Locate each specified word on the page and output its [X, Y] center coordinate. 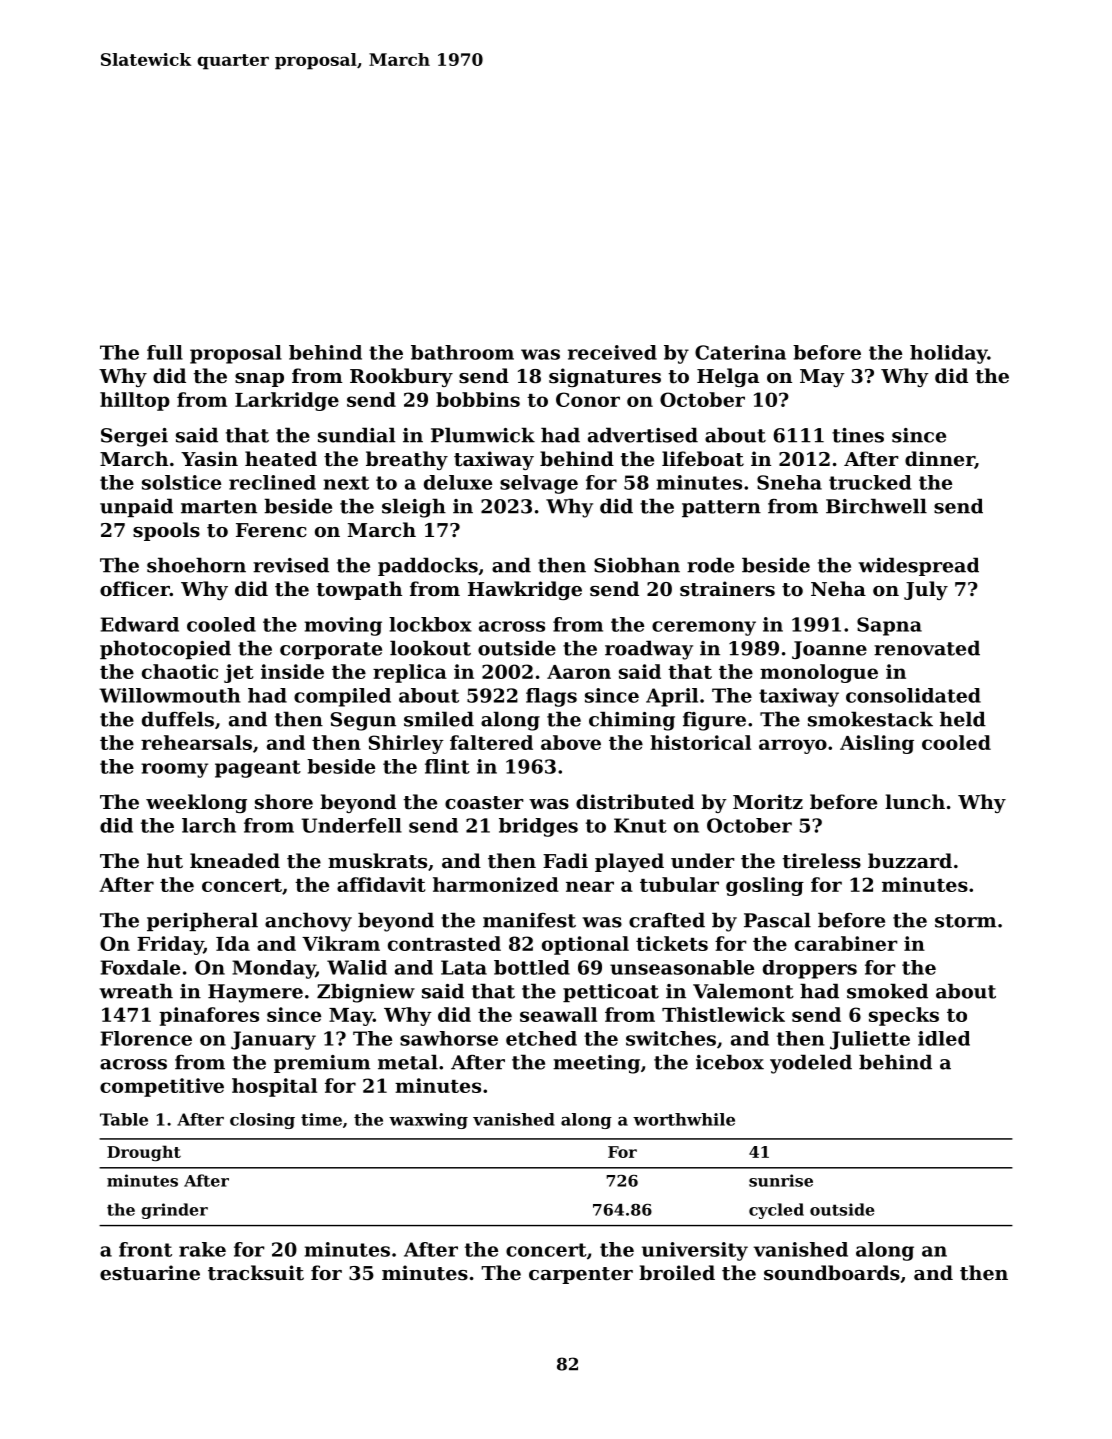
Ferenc [271, 530]
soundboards [832, 1273]
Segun [363, 721]
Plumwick [483, 435]
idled [944, 1038]
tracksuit [256, 1273]
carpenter [581, 1275]
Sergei [134, 437]
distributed [635, 802]
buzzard [910, 860]
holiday [949, 354]
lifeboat [703, 459]
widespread [918, 566]
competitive [162, 1087]
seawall [558, 1014]
